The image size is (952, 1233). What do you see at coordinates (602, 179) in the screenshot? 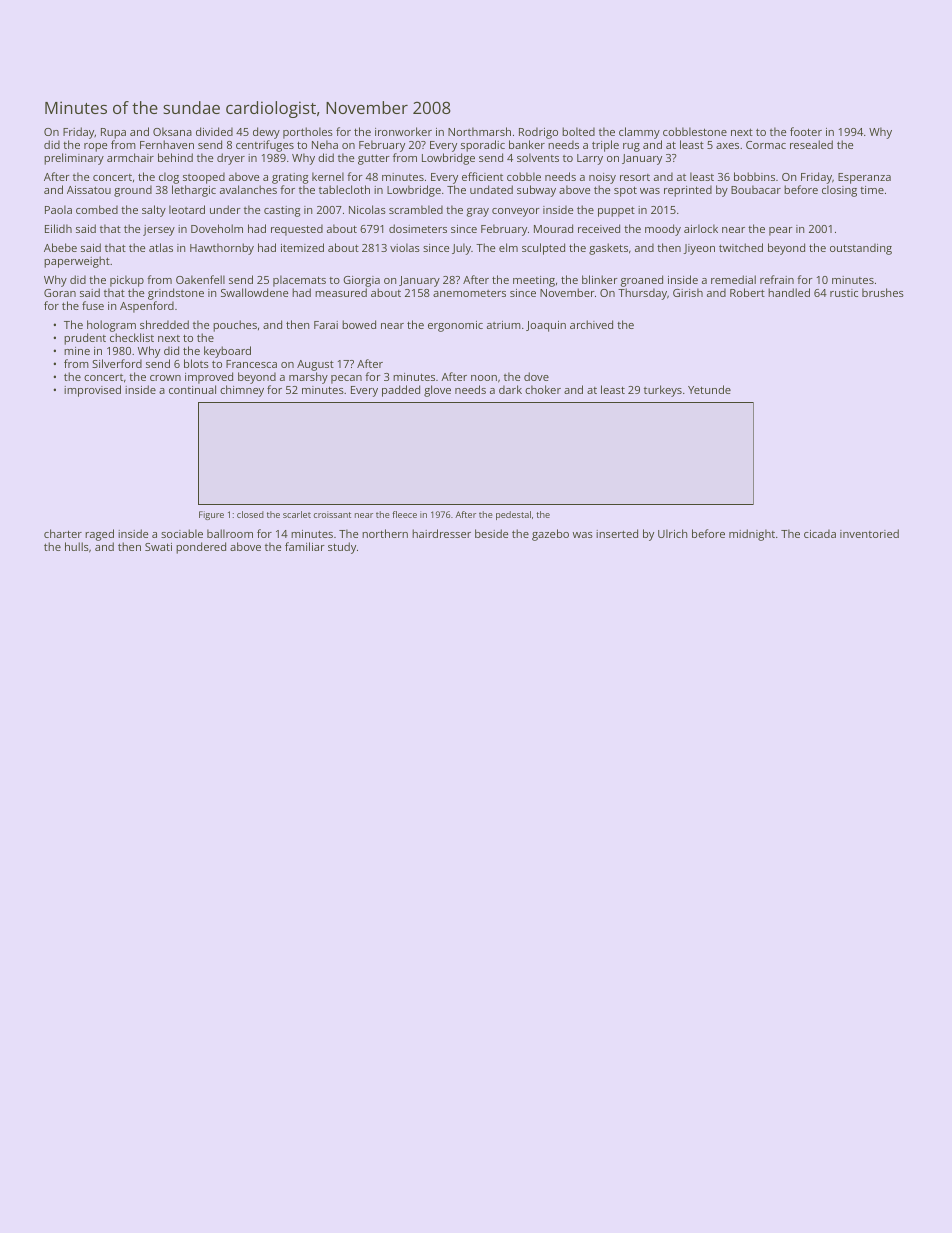
I see `noisy` at bounding box center [602, 179].
